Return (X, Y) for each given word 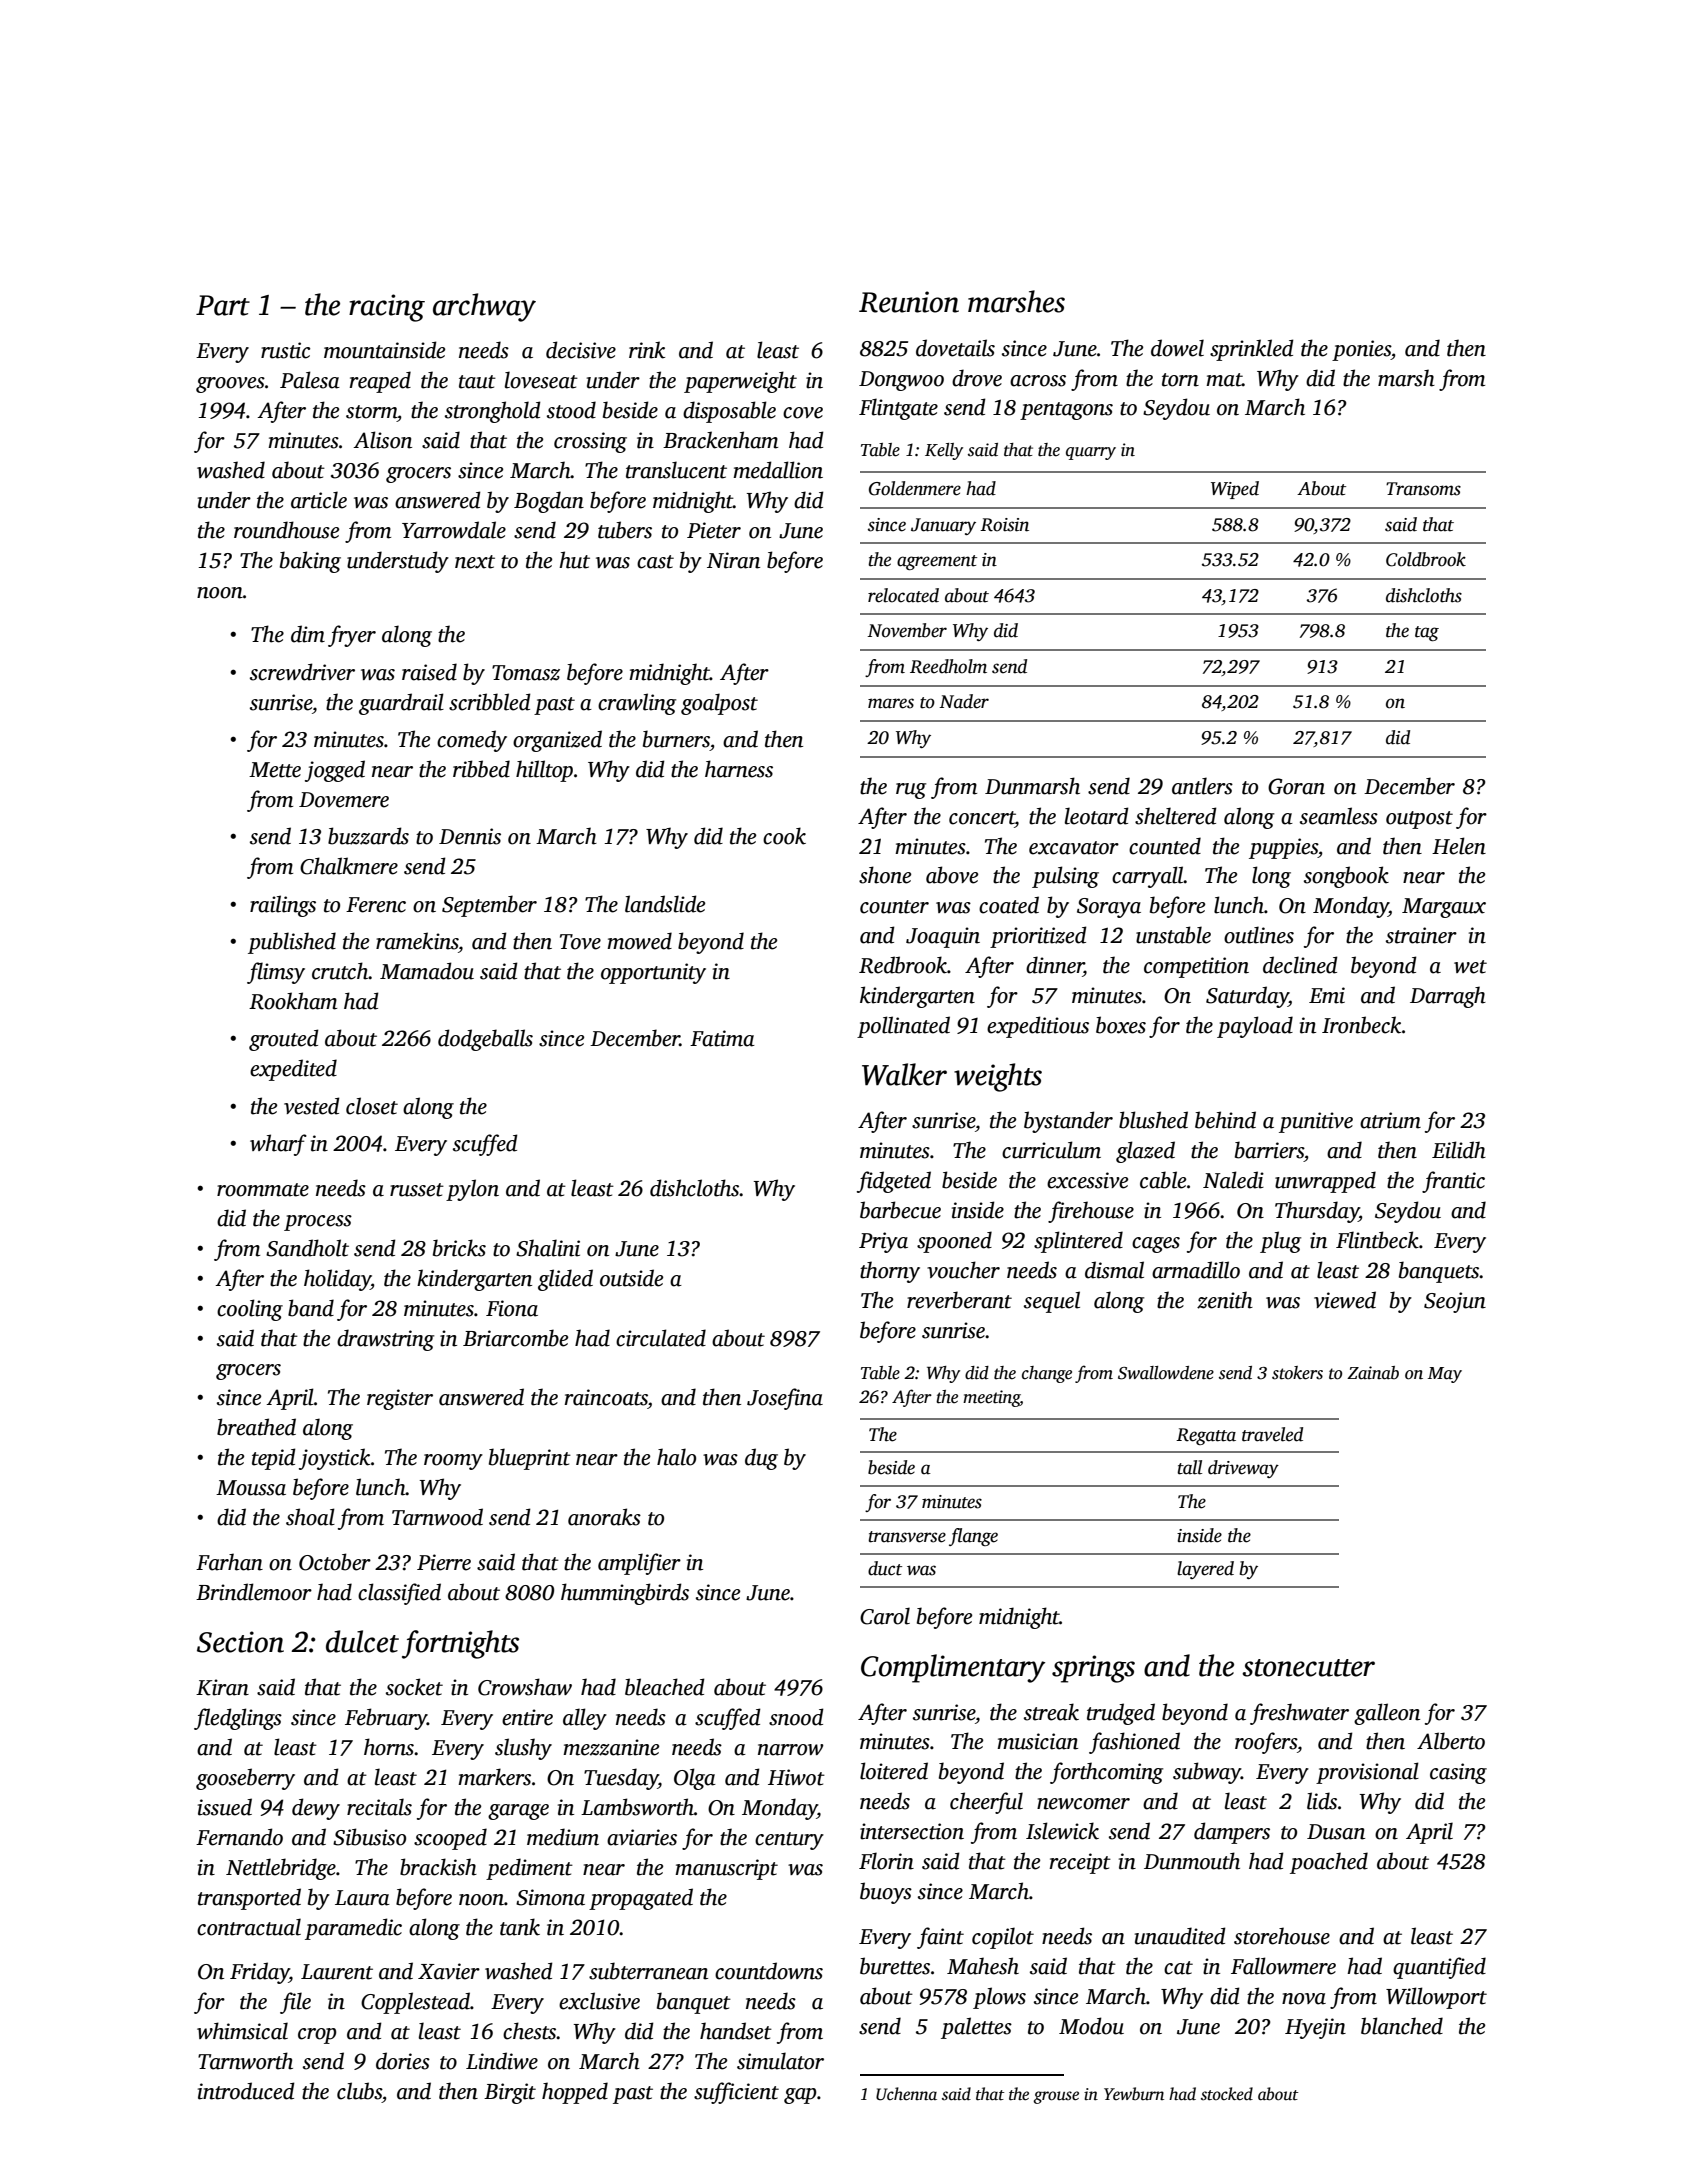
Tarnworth (245, 2061)
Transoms (1423, 489)
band (311, 1308)
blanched (1402, 2026)
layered (1205, 1570)
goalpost (719, 704)
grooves (230, 385)
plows (999, 1998)
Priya (883, 1242)
